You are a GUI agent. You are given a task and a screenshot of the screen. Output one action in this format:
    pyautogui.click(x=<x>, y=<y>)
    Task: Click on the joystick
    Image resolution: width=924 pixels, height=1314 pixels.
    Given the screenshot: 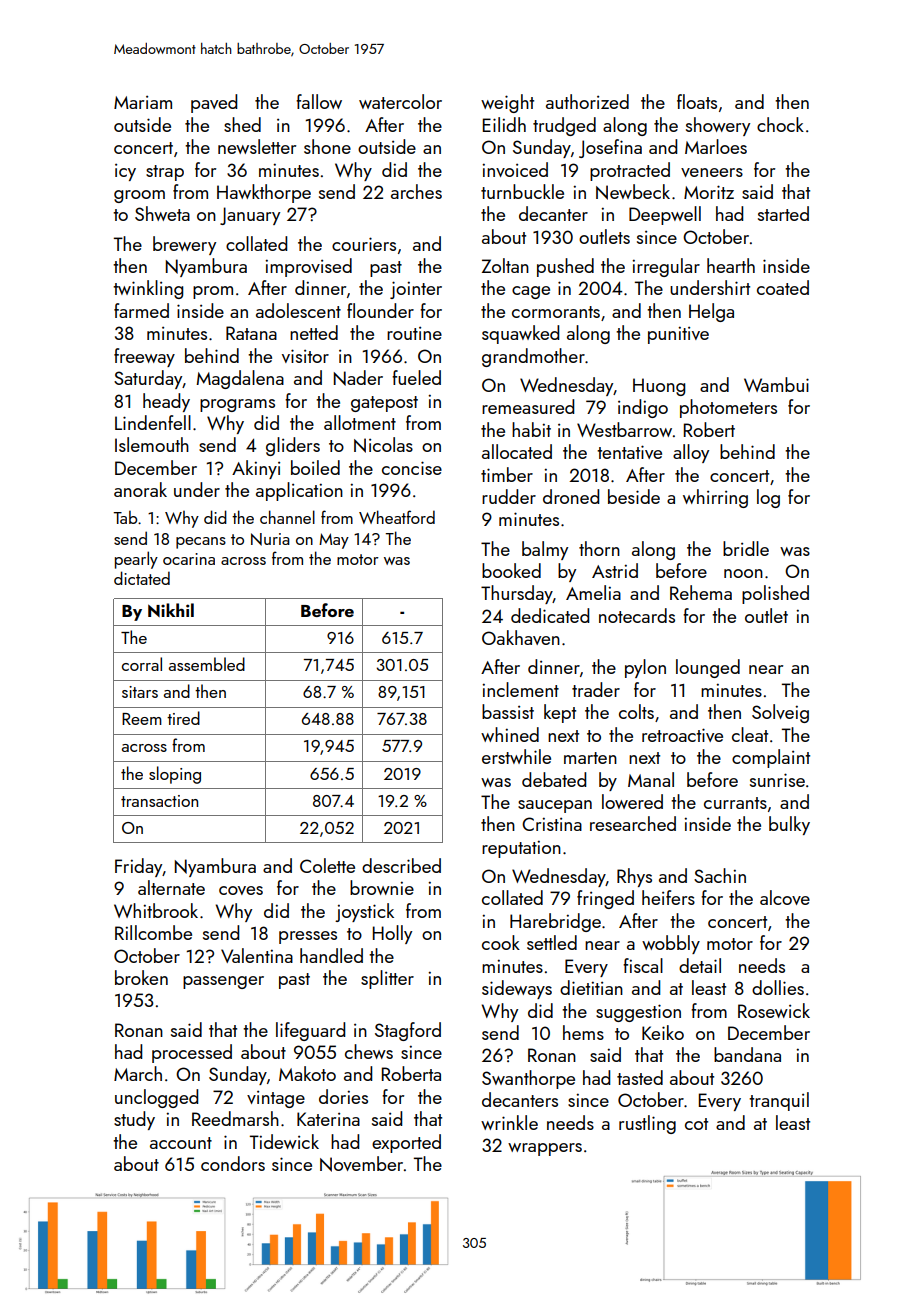 What is the action you would take?
    pyautogui.click(x=364, y=912)
